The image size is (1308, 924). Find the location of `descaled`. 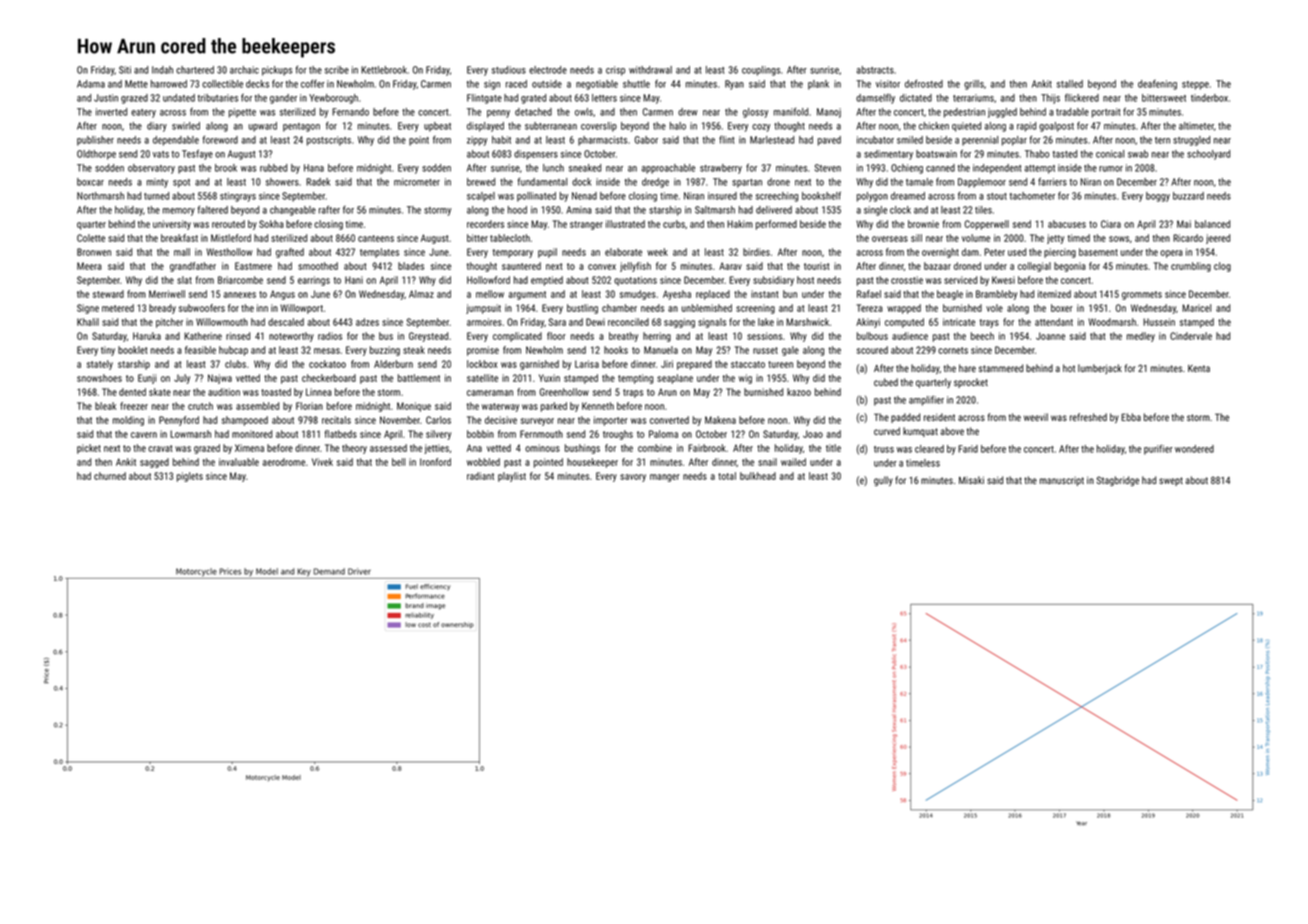

descaled is located at coordinates (286, 322).
